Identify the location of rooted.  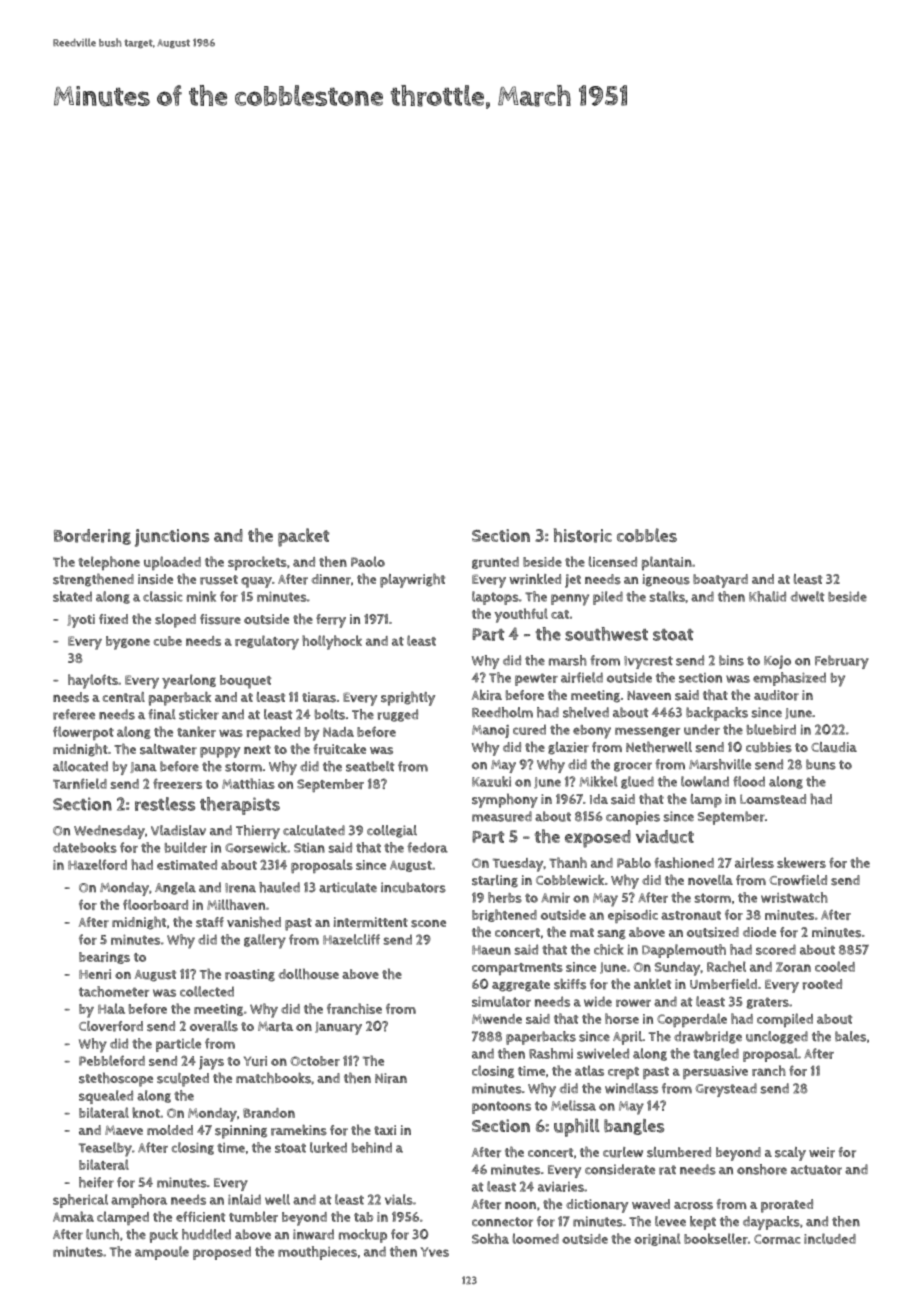
(822, 984).
